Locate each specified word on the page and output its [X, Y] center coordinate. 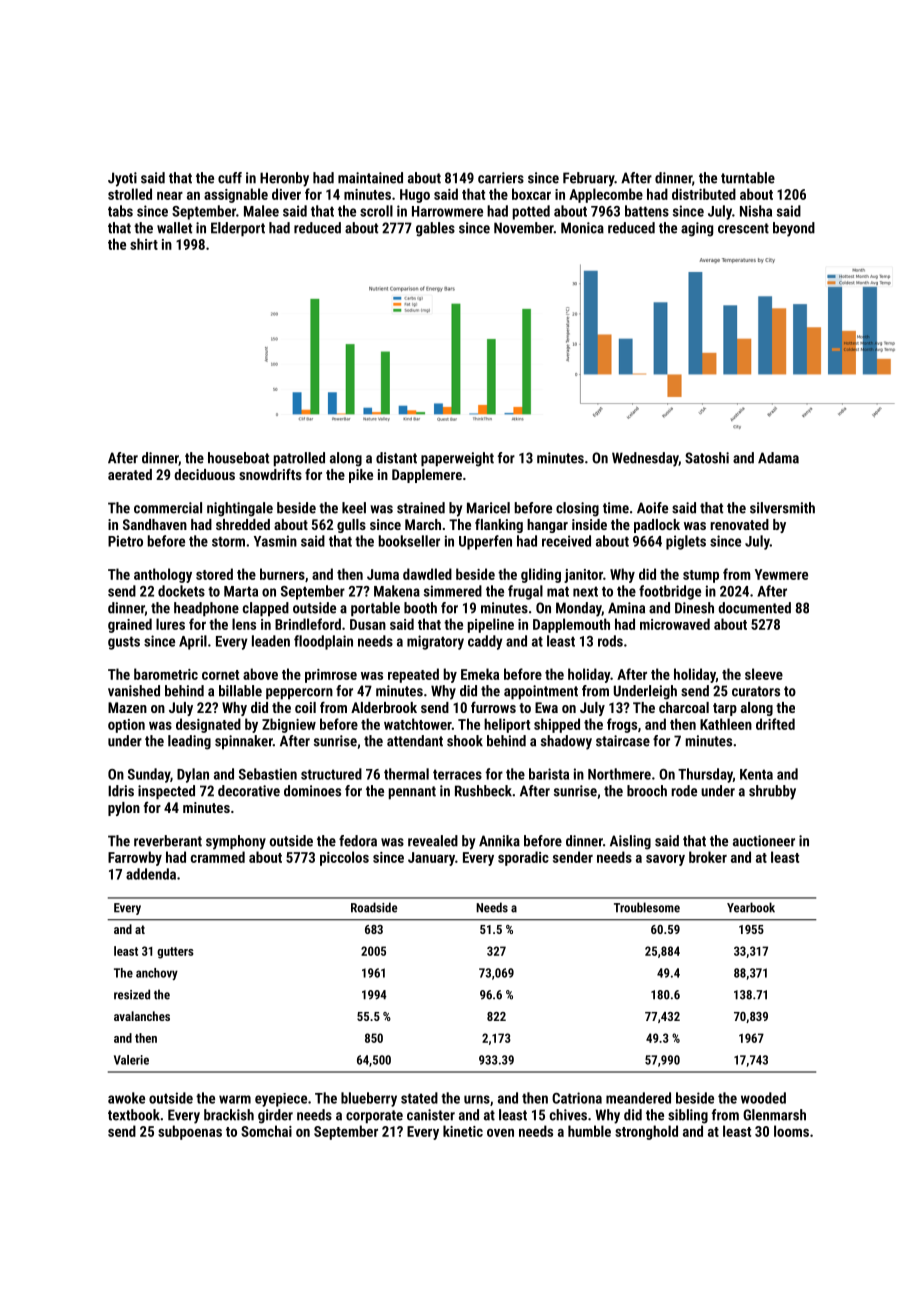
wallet [174, 228]
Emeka [480, 674]
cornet [220, 675]
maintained [370, 178]
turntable [748, 178]
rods [610, 641]
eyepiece [281, 1100]
